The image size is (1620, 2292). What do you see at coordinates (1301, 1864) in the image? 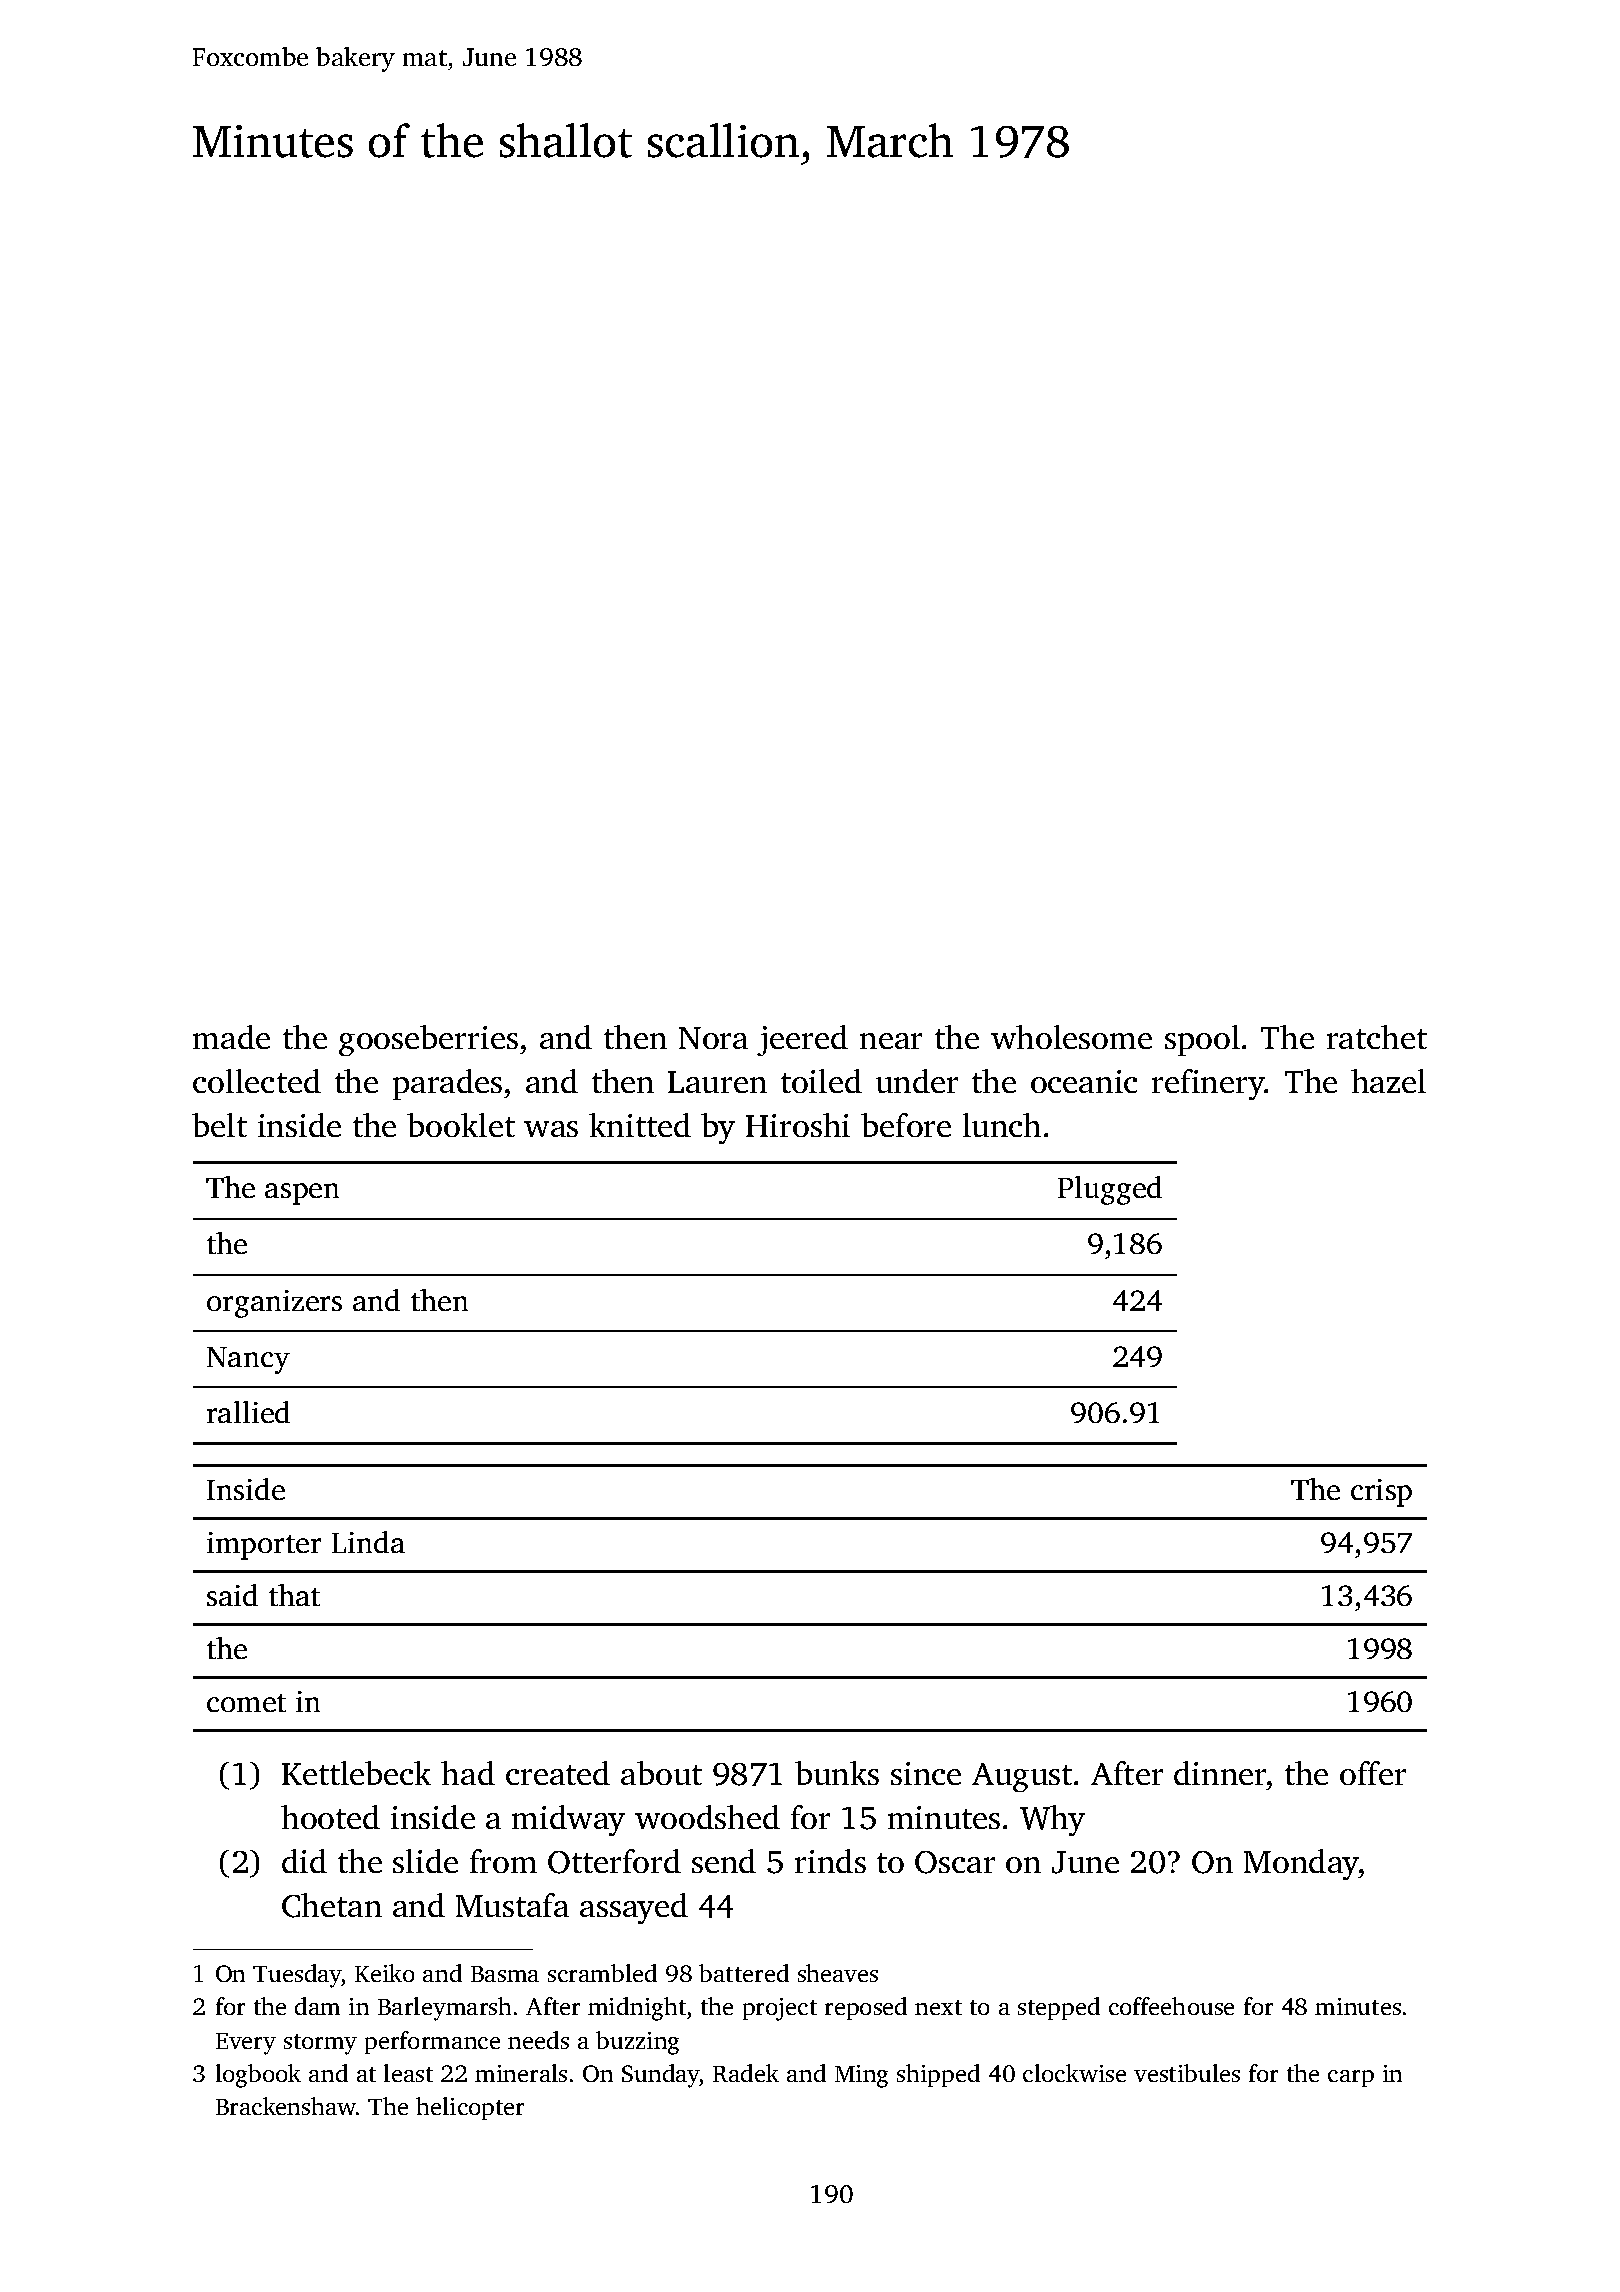
I see `Monday` at bounding box center [1301, 1864].
